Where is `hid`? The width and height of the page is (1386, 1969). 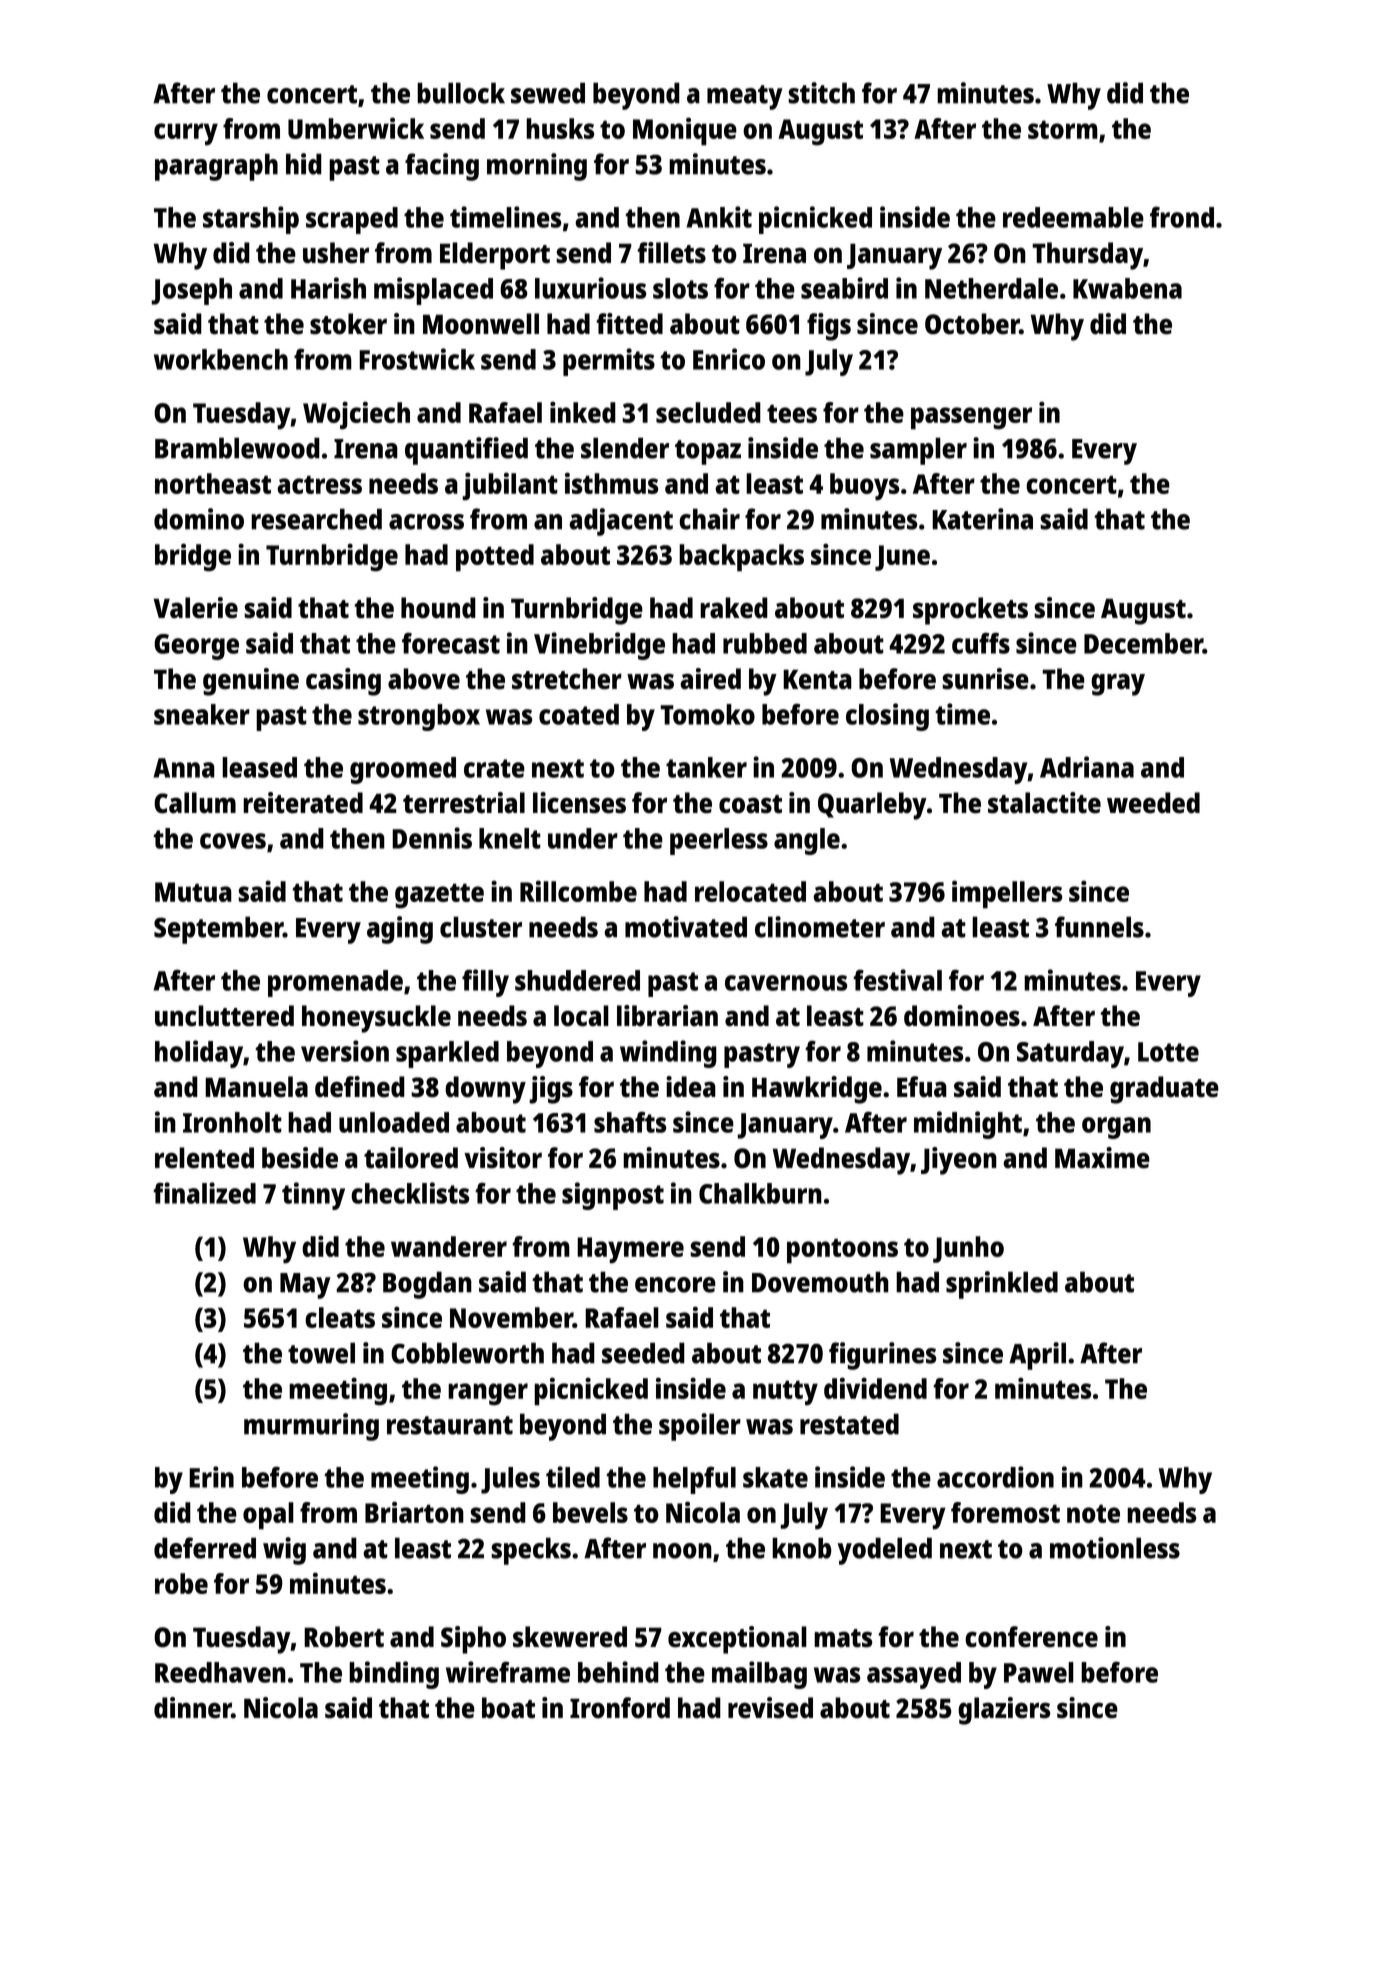
hid is located at coordinates (304, 164).
